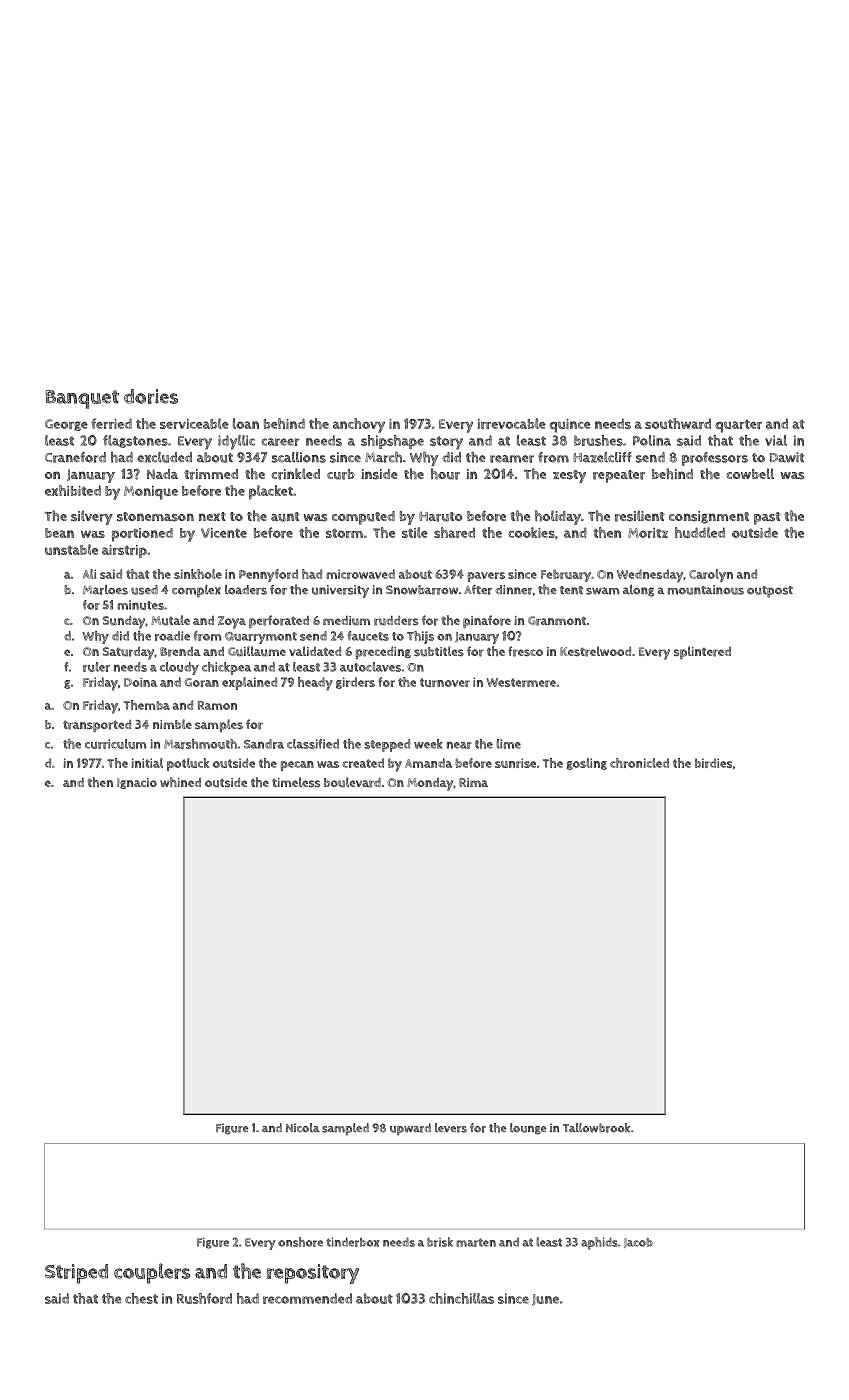 The image size is (849, 1400). I want to click on Nicola, so click(303, 1127).
